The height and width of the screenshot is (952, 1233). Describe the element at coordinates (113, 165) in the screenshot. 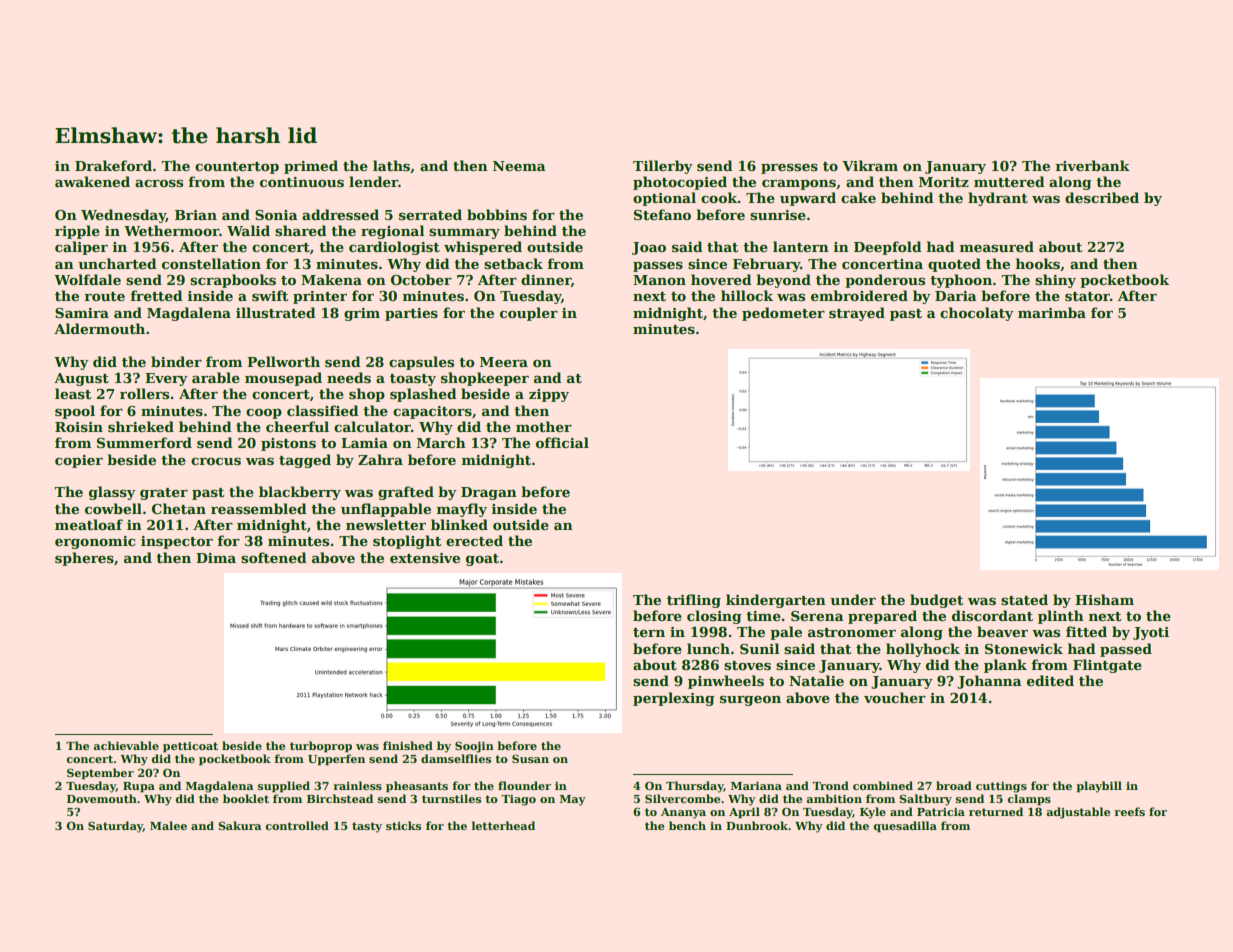

I see `Drakeford` at that location.
